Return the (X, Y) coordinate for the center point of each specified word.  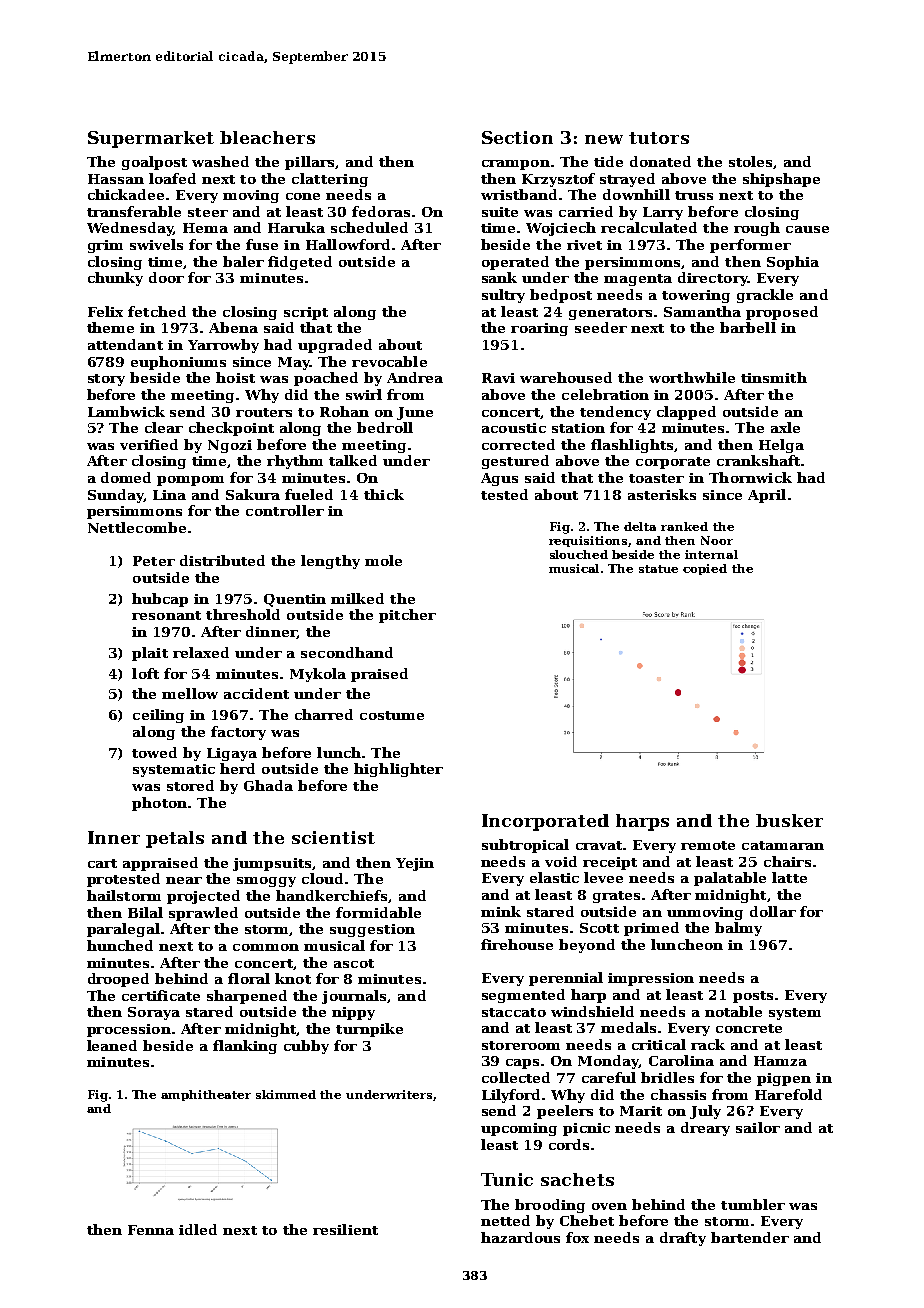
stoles (750, 161)
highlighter (398, 770)
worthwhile (692, 377)
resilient (345, 1229)
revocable (389, 361)
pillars (309, 163)
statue (658, 569)
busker (789, 820)
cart (102, 863)
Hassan (116, 179)
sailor (758, 1127)
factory (238, 733)
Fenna (151, 1230)
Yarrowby (223, 346)
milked (357, 598)
